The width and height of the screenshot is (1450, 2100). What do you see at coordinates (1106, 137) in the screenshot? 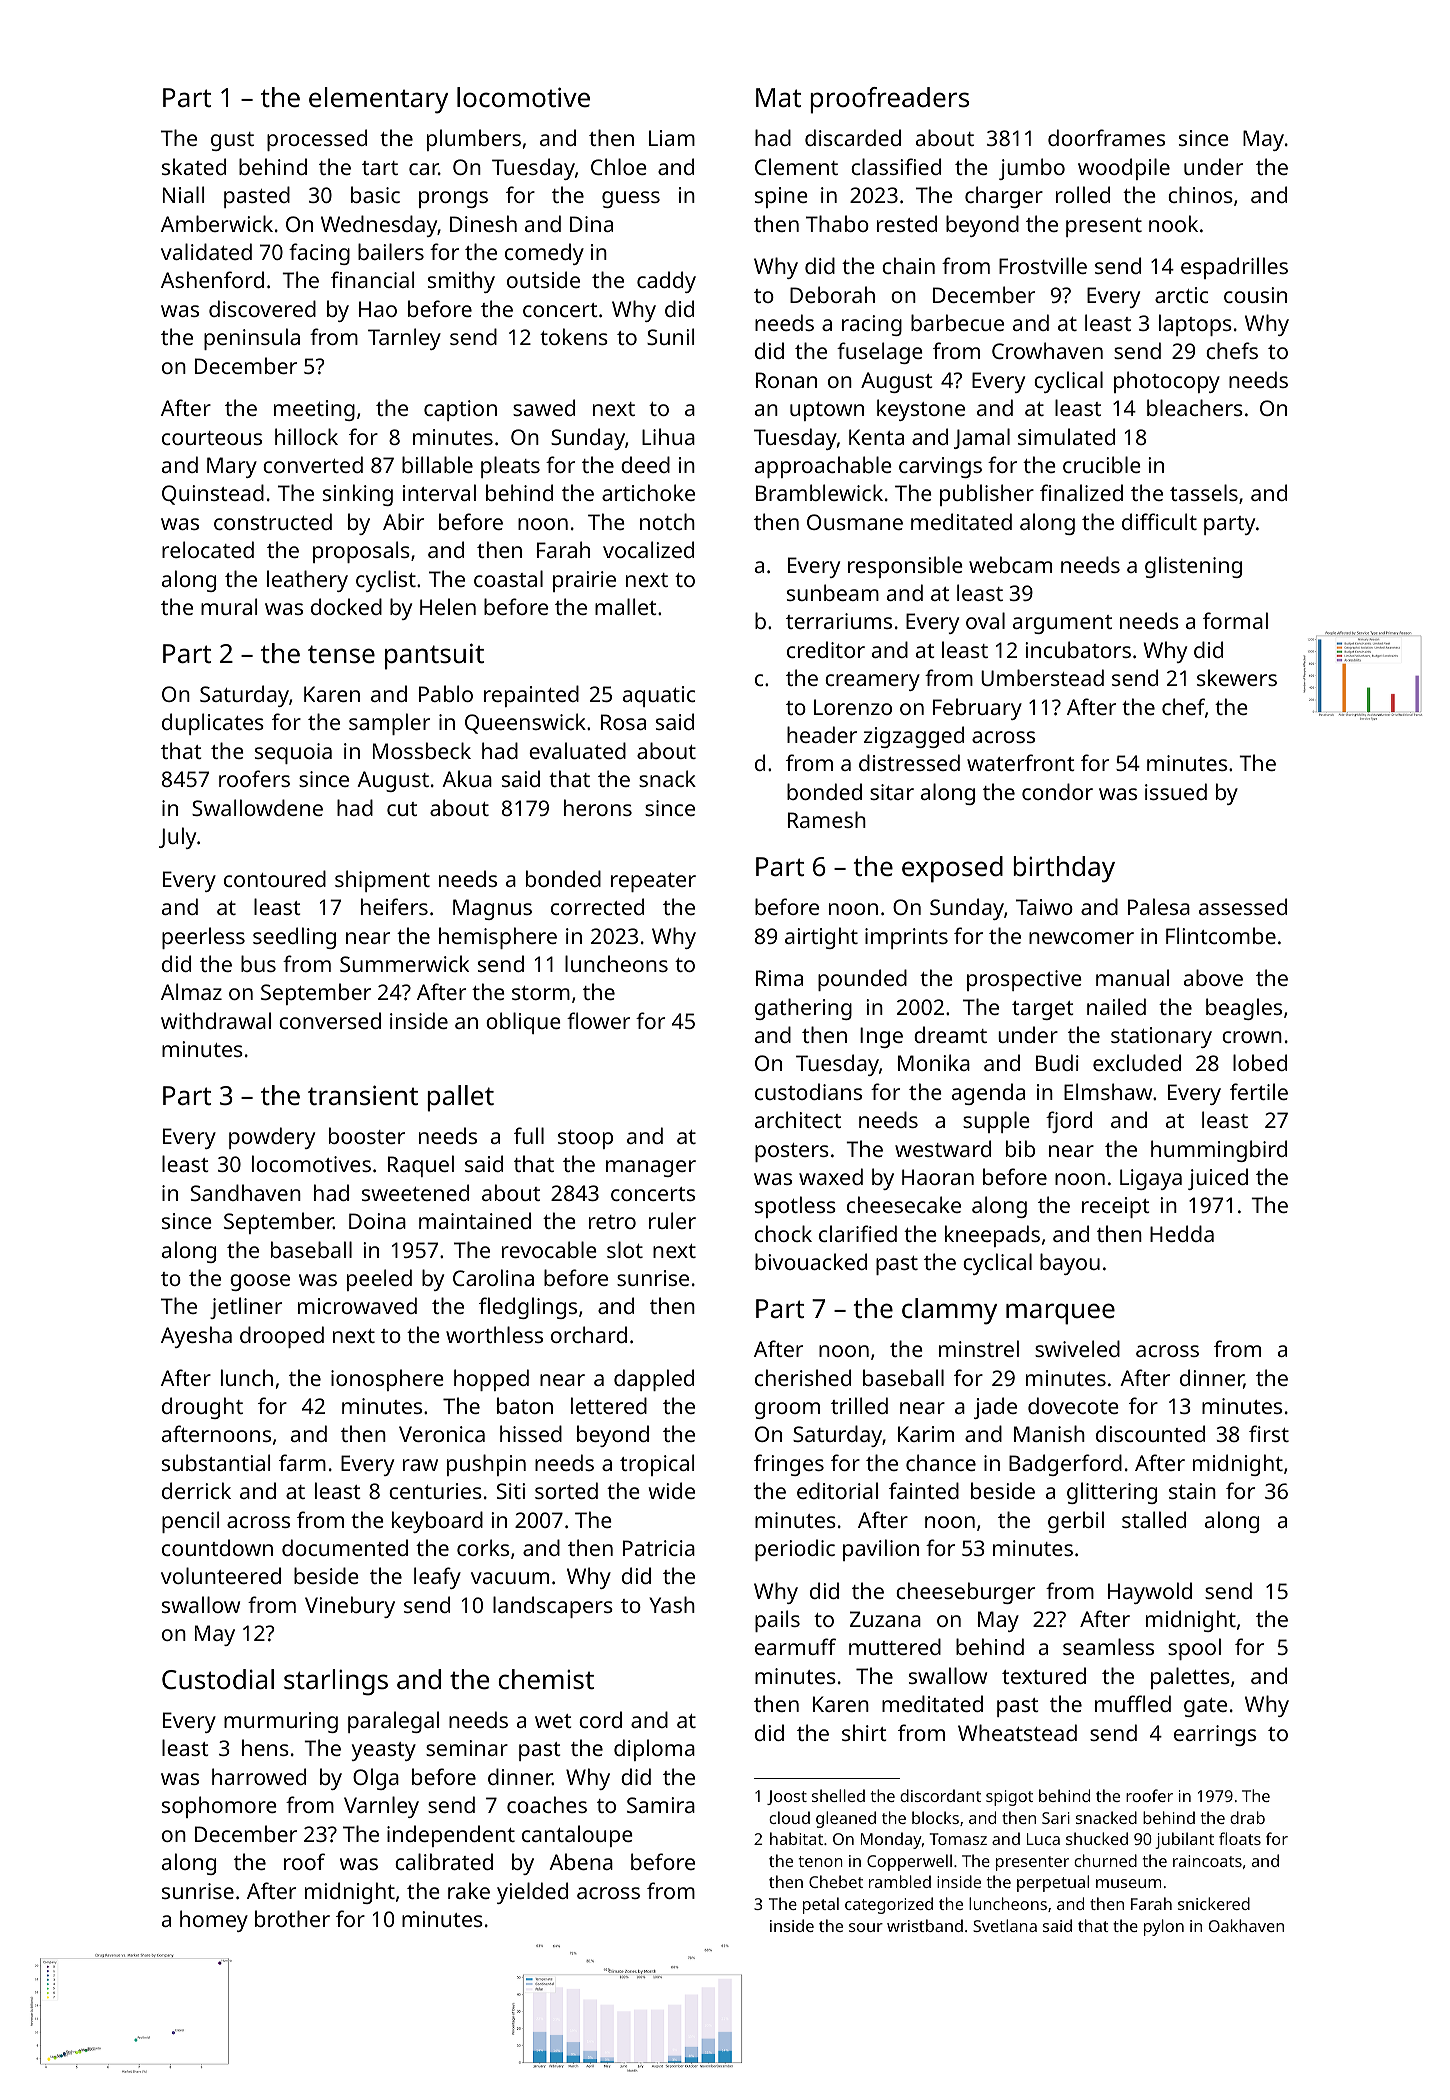
I see `doorframes` at bounding box center [1106, 137].
